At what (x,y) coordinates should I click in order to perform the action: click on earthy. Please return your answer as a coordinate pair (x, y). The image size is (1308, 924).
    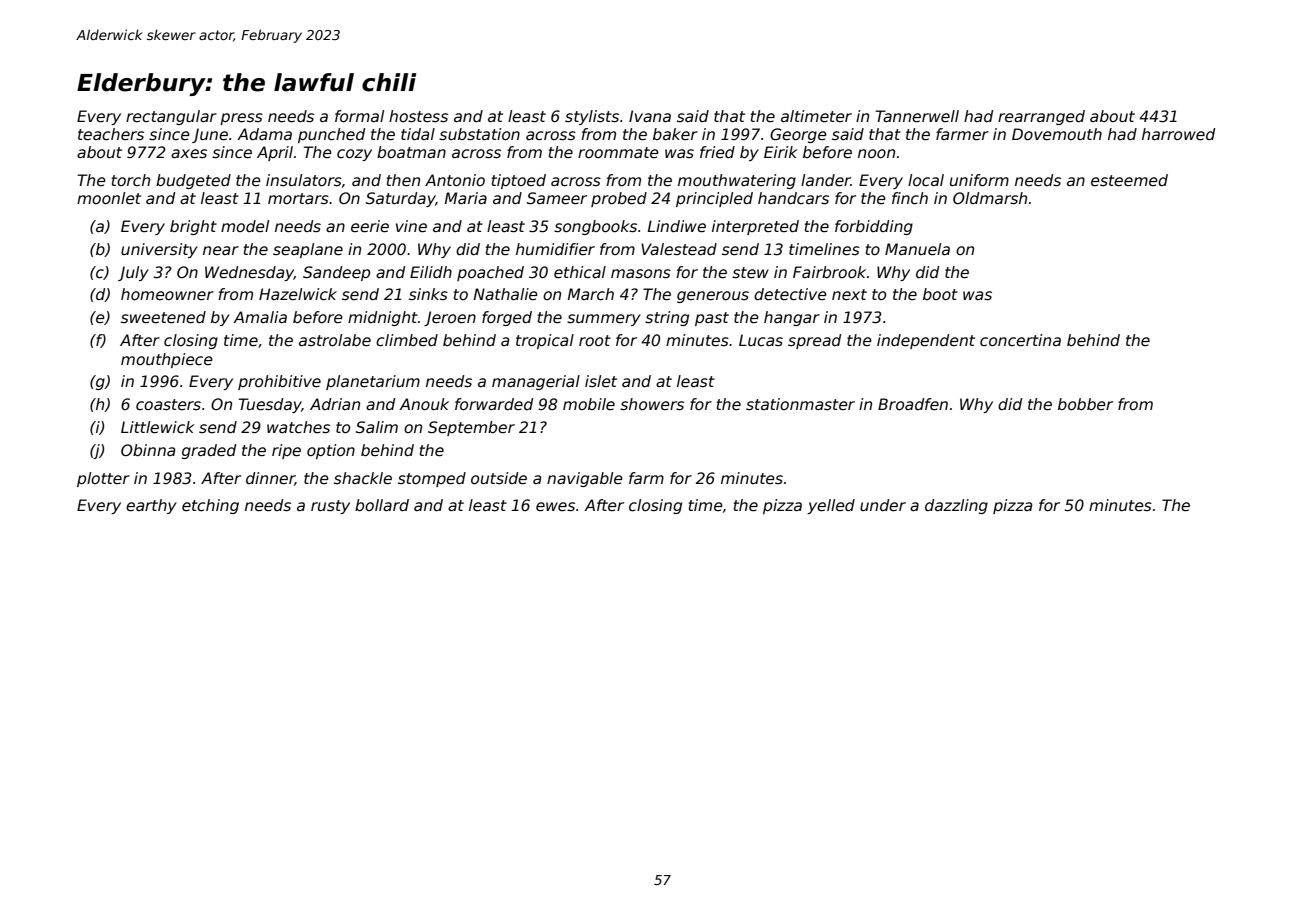
    Looking at the image, I should click on (151, 506).
